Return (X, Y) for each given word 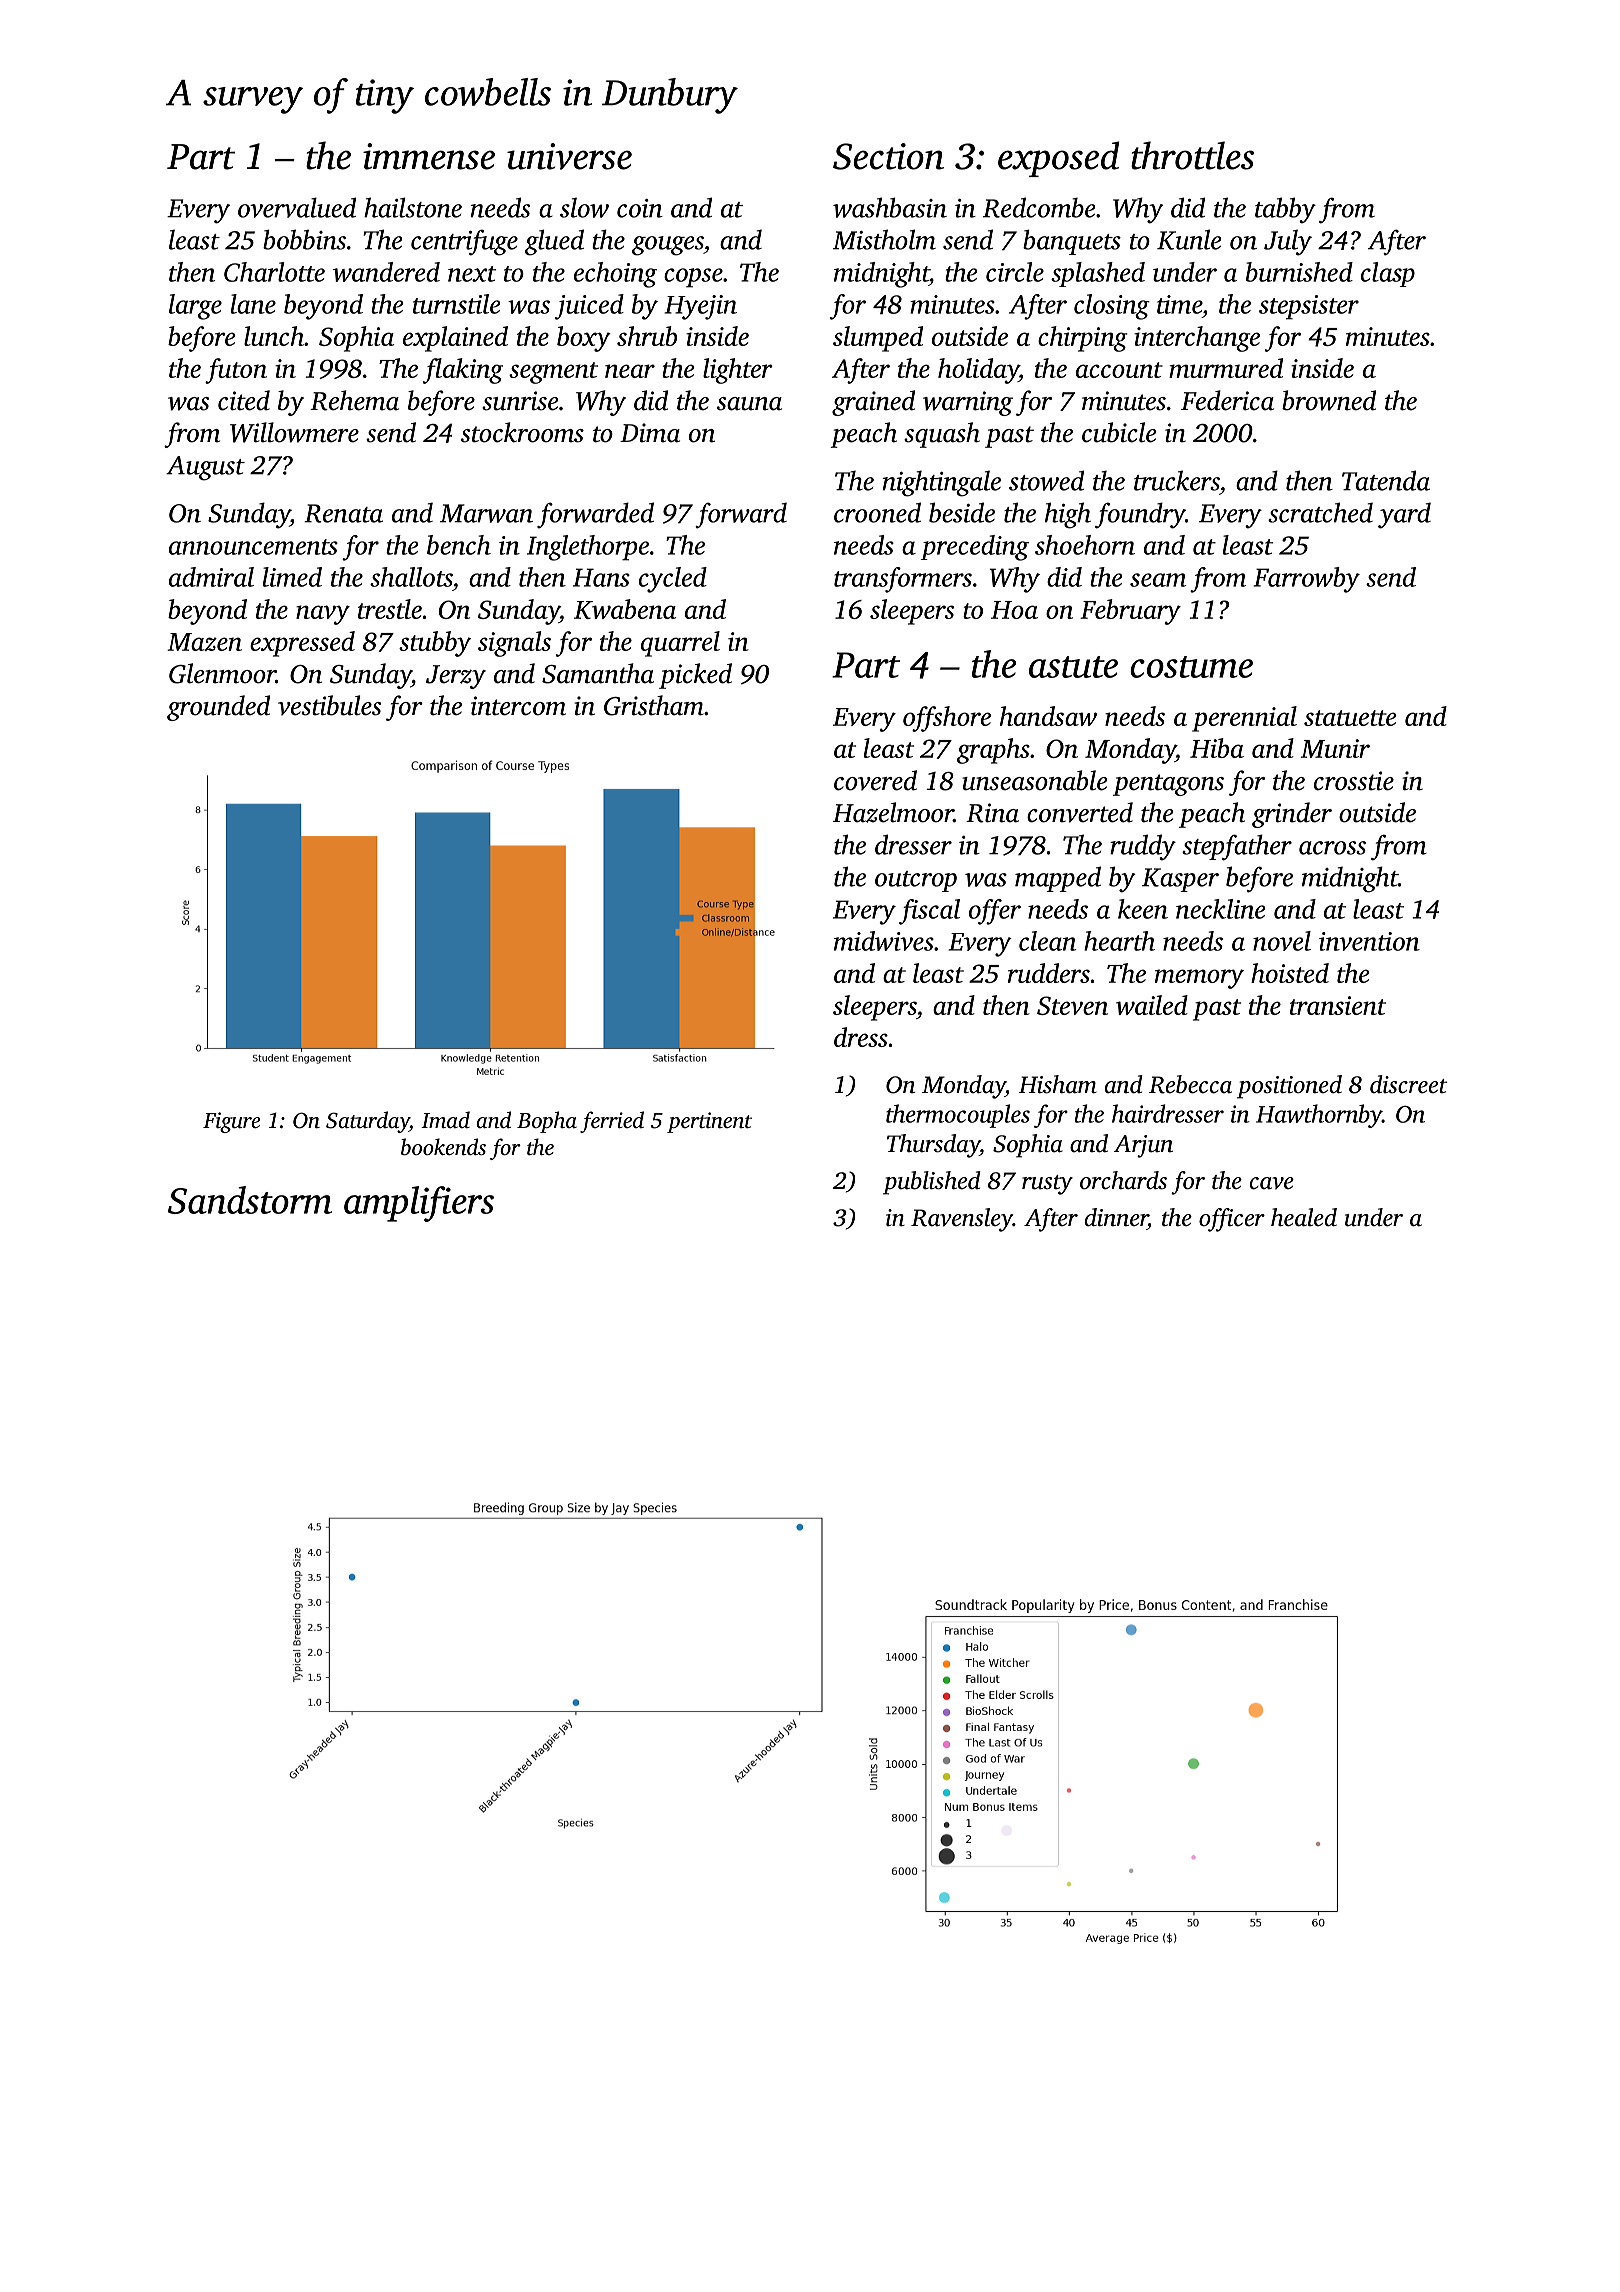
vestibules (329, 705)
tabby (1285, 210)
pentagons (1168, 785)
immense (429, 156)
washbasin (890, 207)
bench (459, 545)
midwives (884, 941)
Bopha (547, 1122)
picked (695, 676)
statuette (1350, 718)
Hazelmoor (893, 812)
